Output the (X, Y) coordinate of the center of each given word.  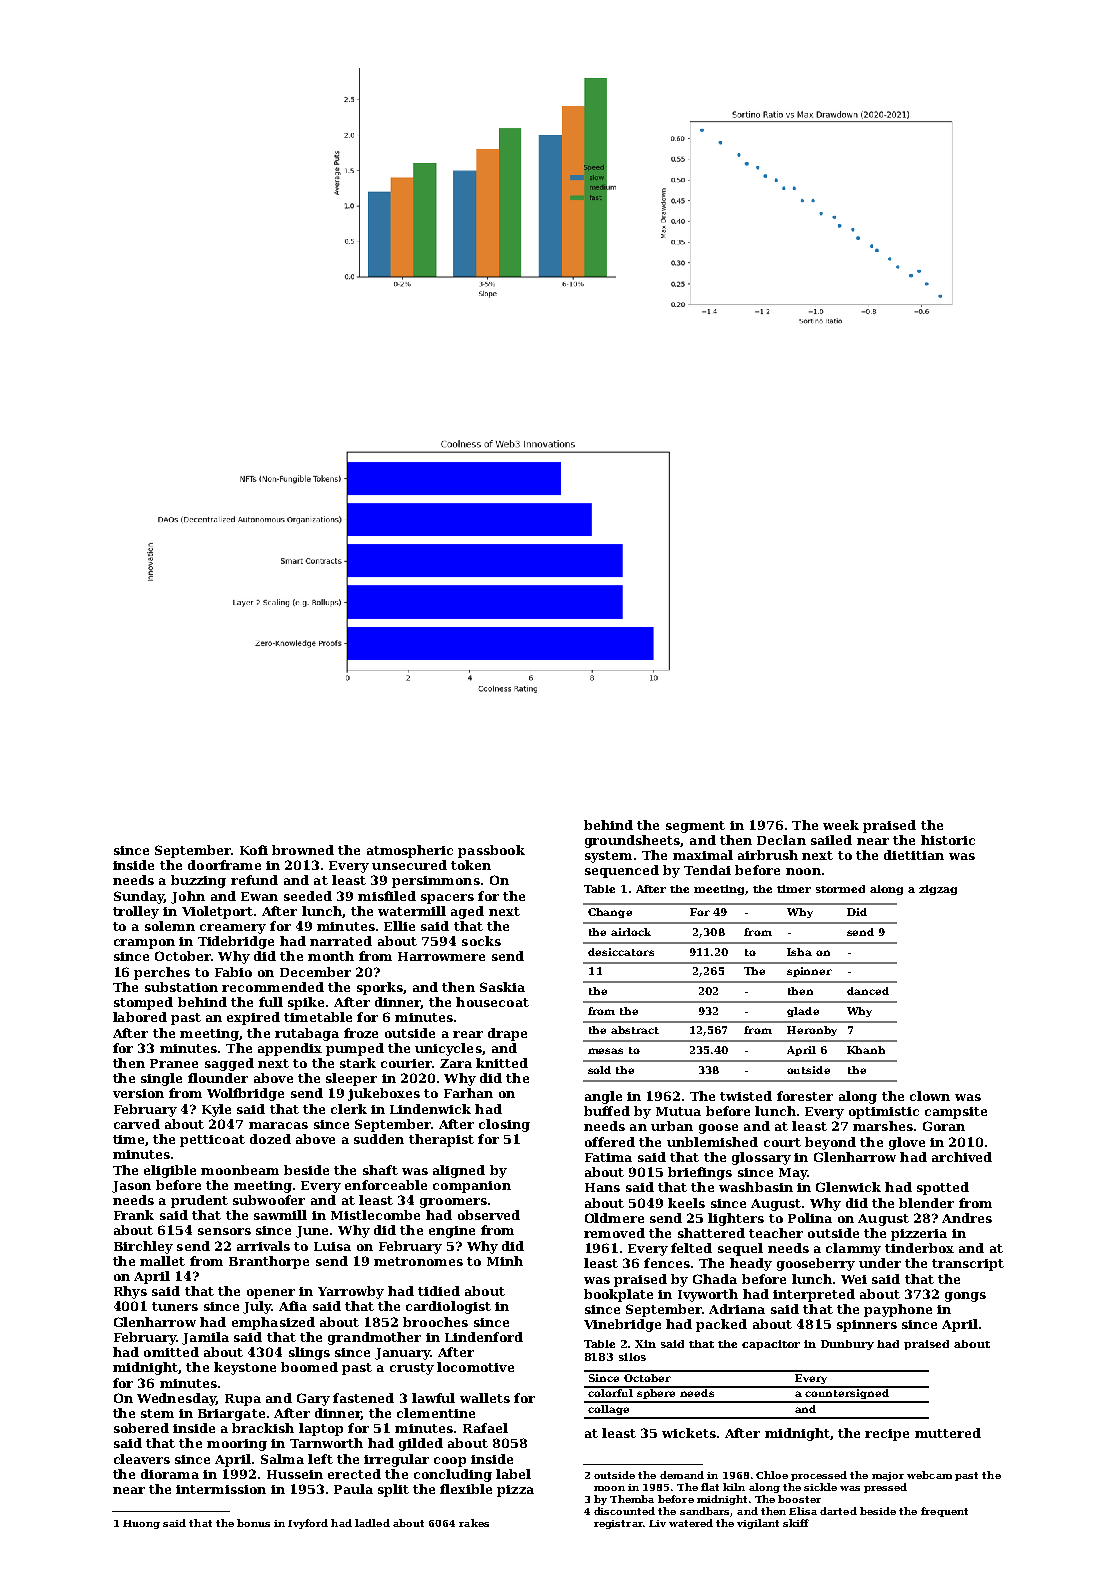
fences (667, 1263)
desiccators (621, 952)
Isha (799, 952)
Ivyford (308, 1524)
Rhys (130, 1292)
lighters (736, 1219)
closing (504, 1125)
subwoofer (269, 1200)
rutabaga (307, 1034)
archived (962, 1157)
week (841, 825)
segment (695, 827)
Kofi (254, 850)
